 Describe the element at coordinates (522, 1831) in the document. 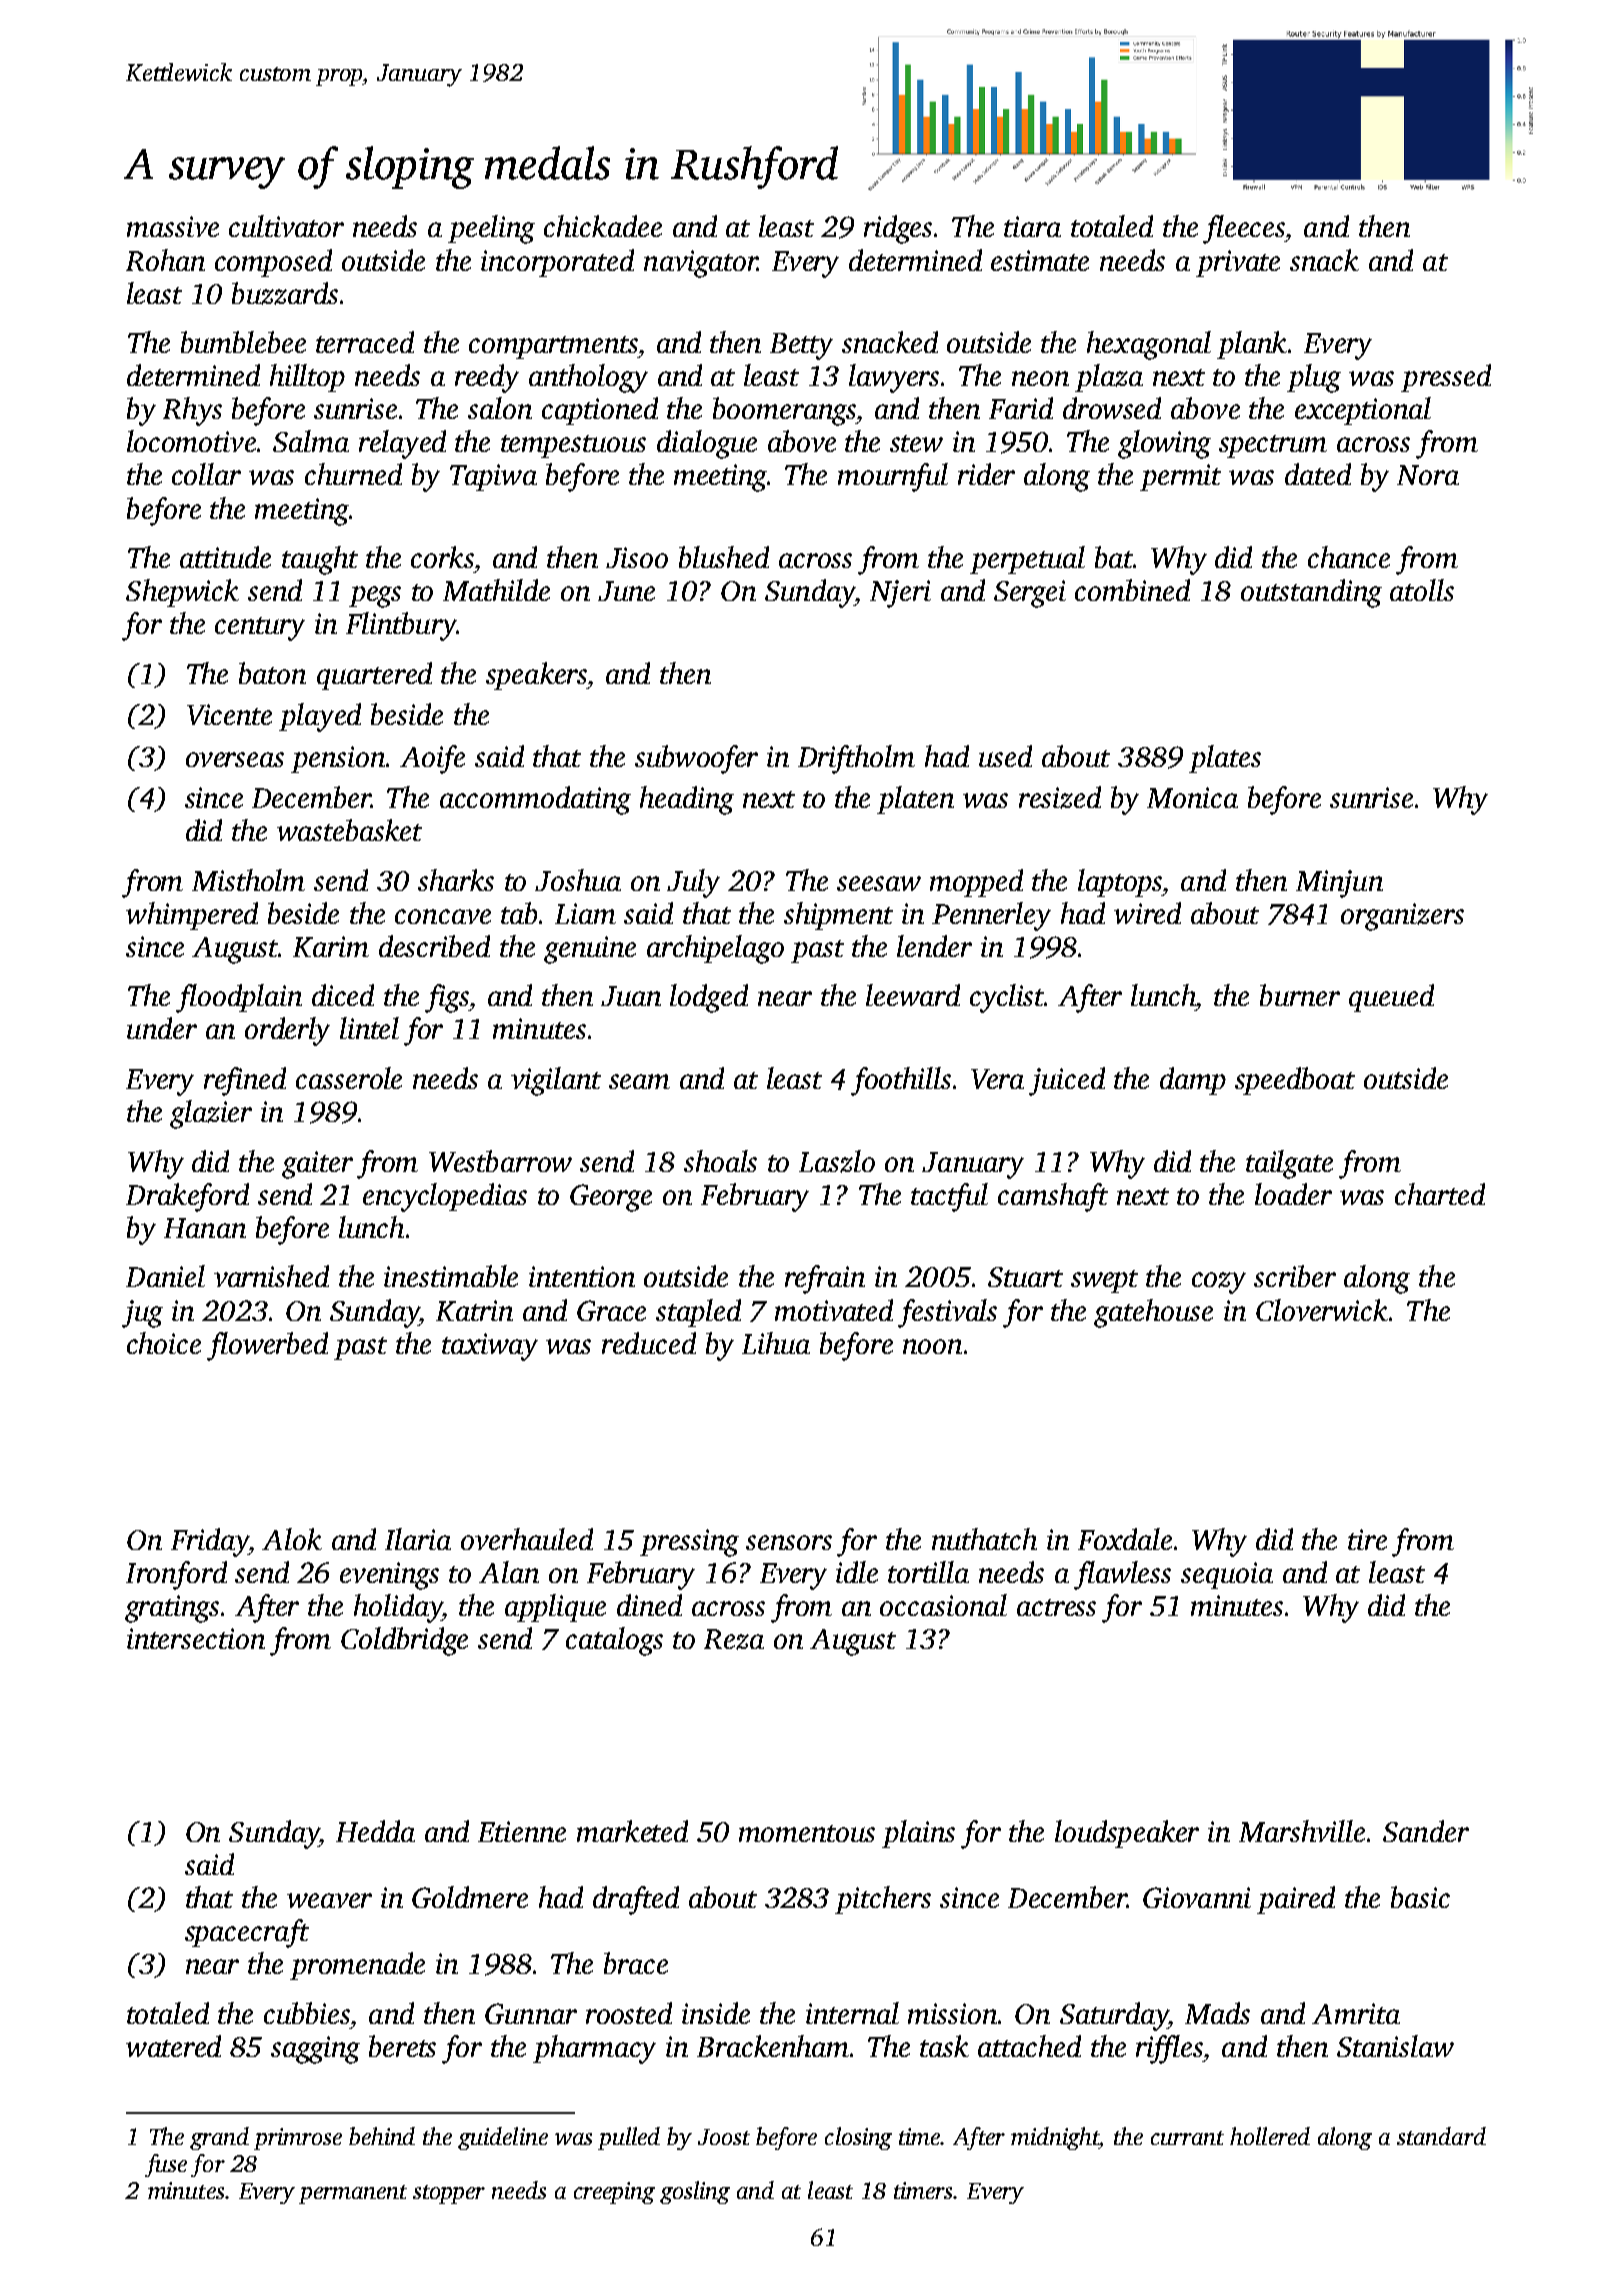

I see `Etienne` at that location.
